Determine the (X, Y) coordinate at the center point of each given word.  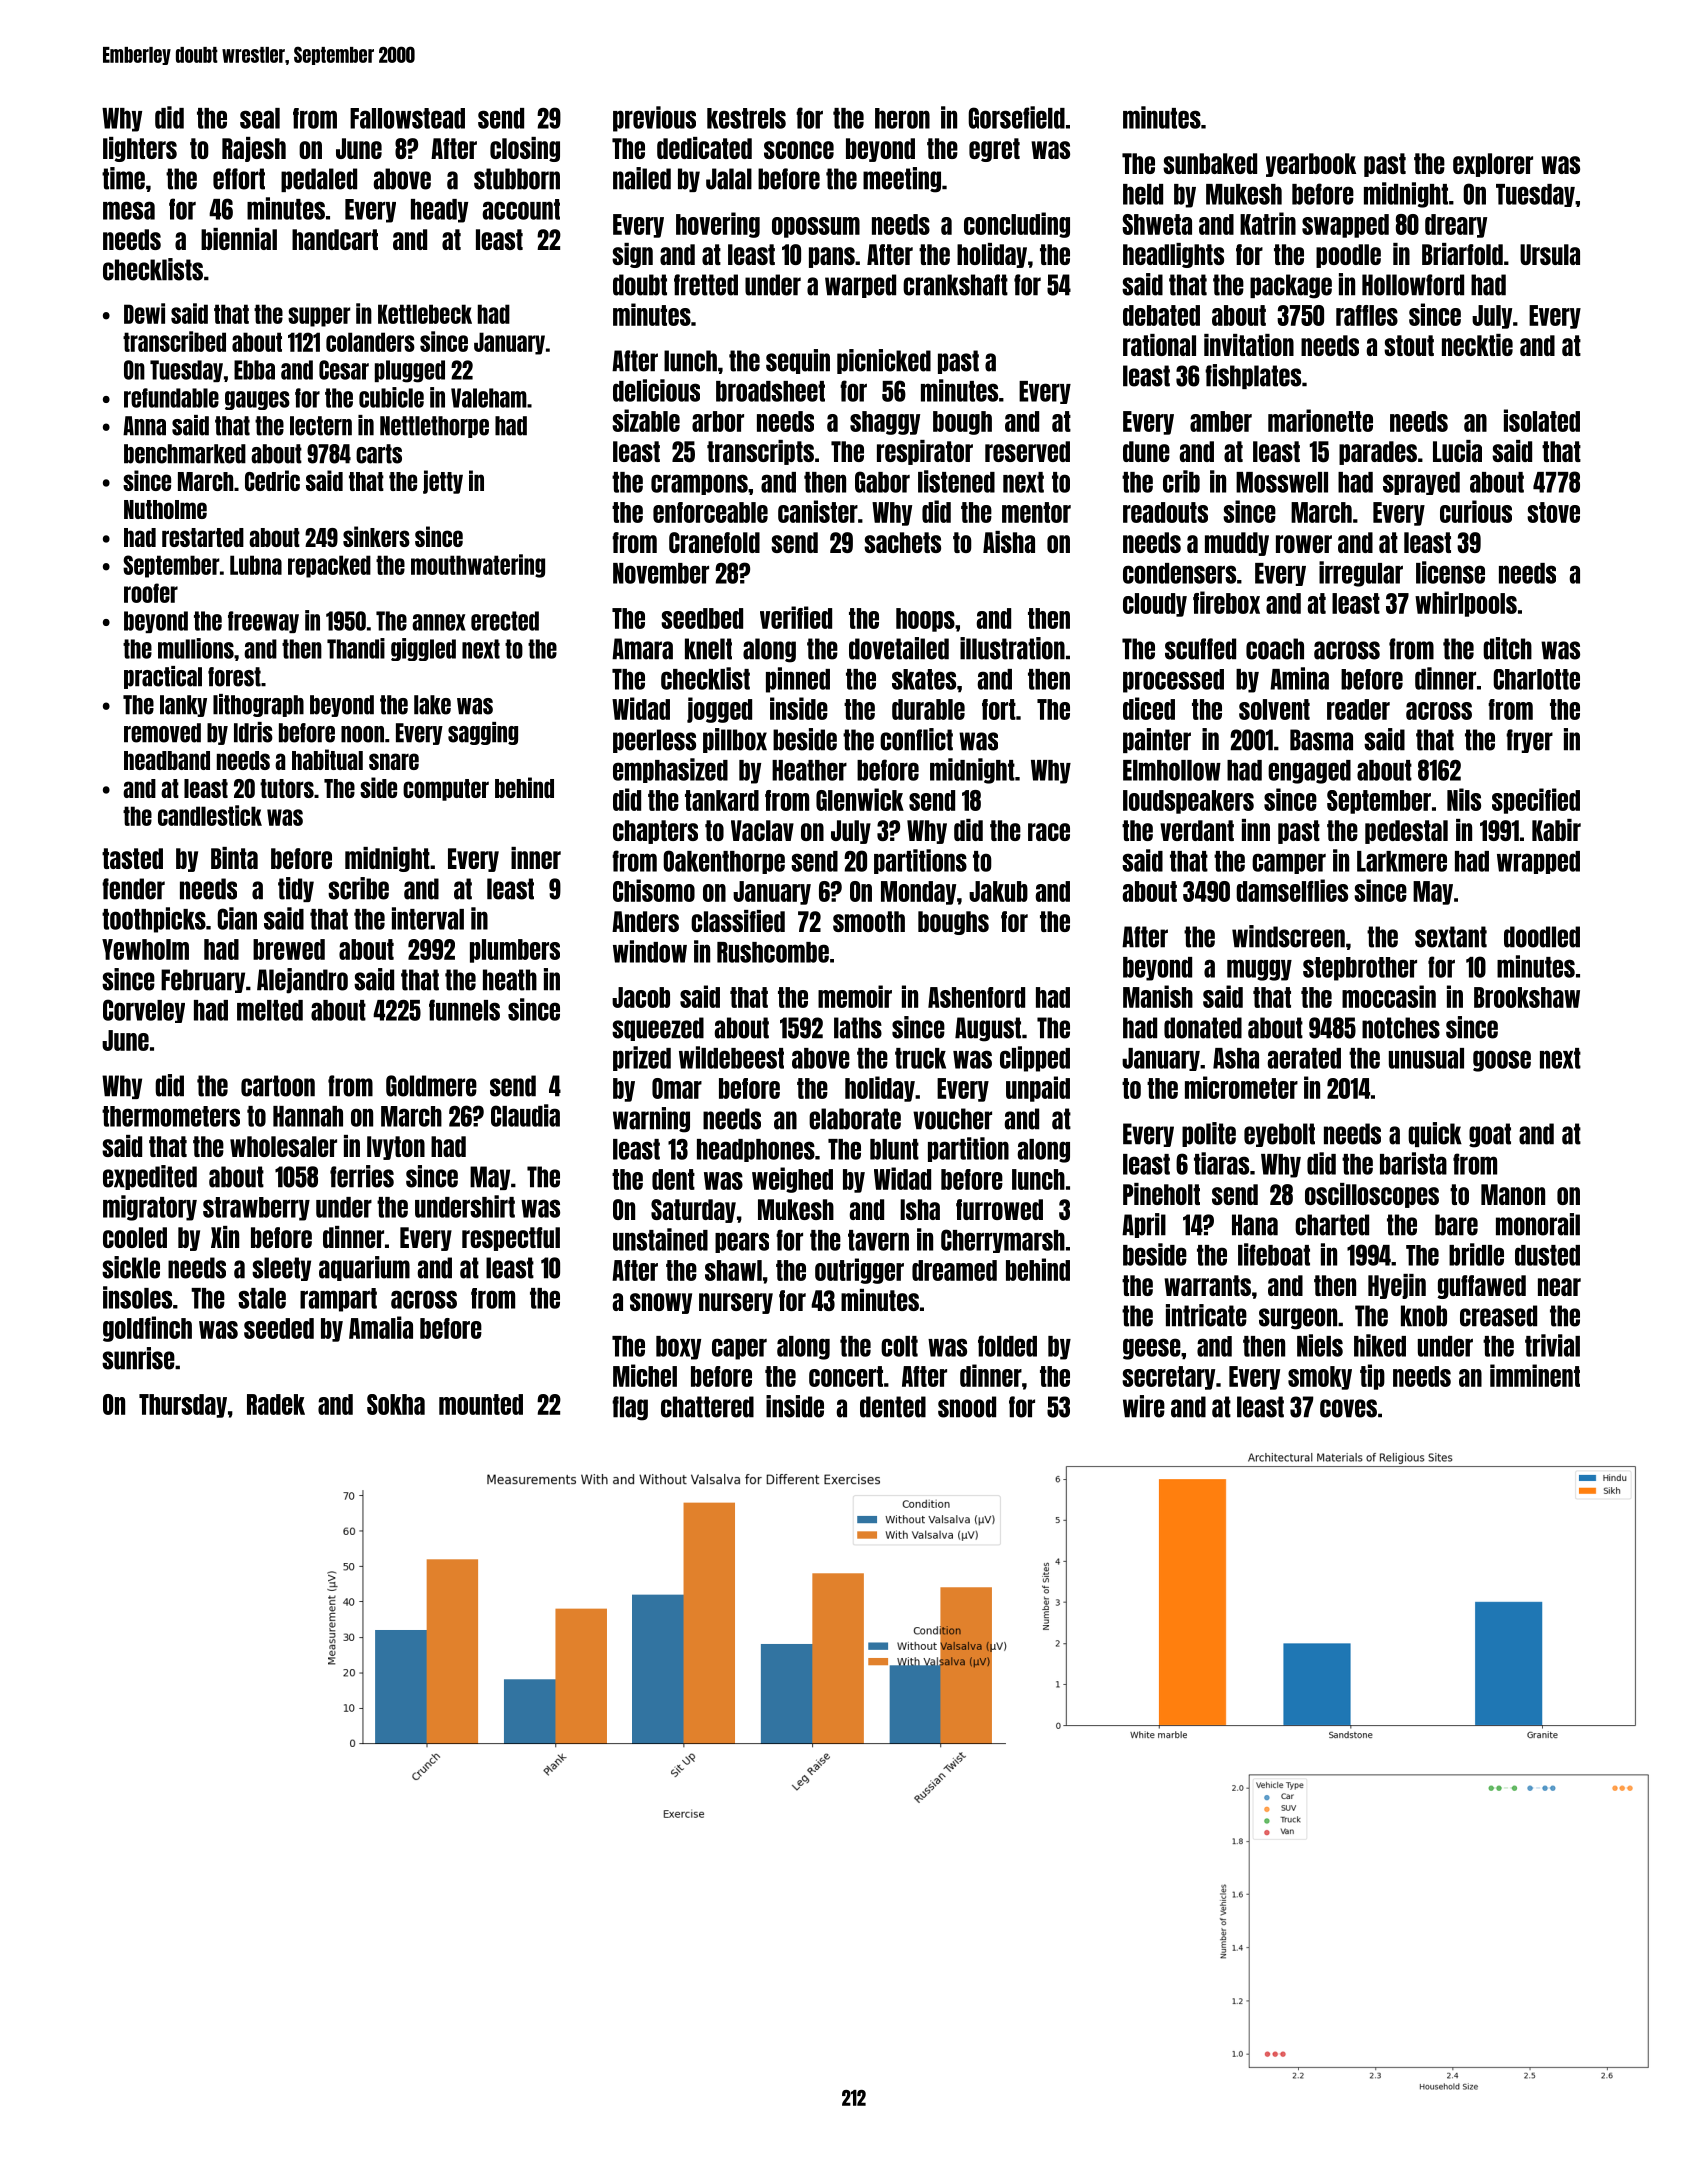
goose (1502, 1061)
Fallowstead (407, 118)
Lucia (1457, 451)
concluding (1017, 225)
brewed (289, 949)
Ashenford (976, 997)
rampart (338, 1300)
